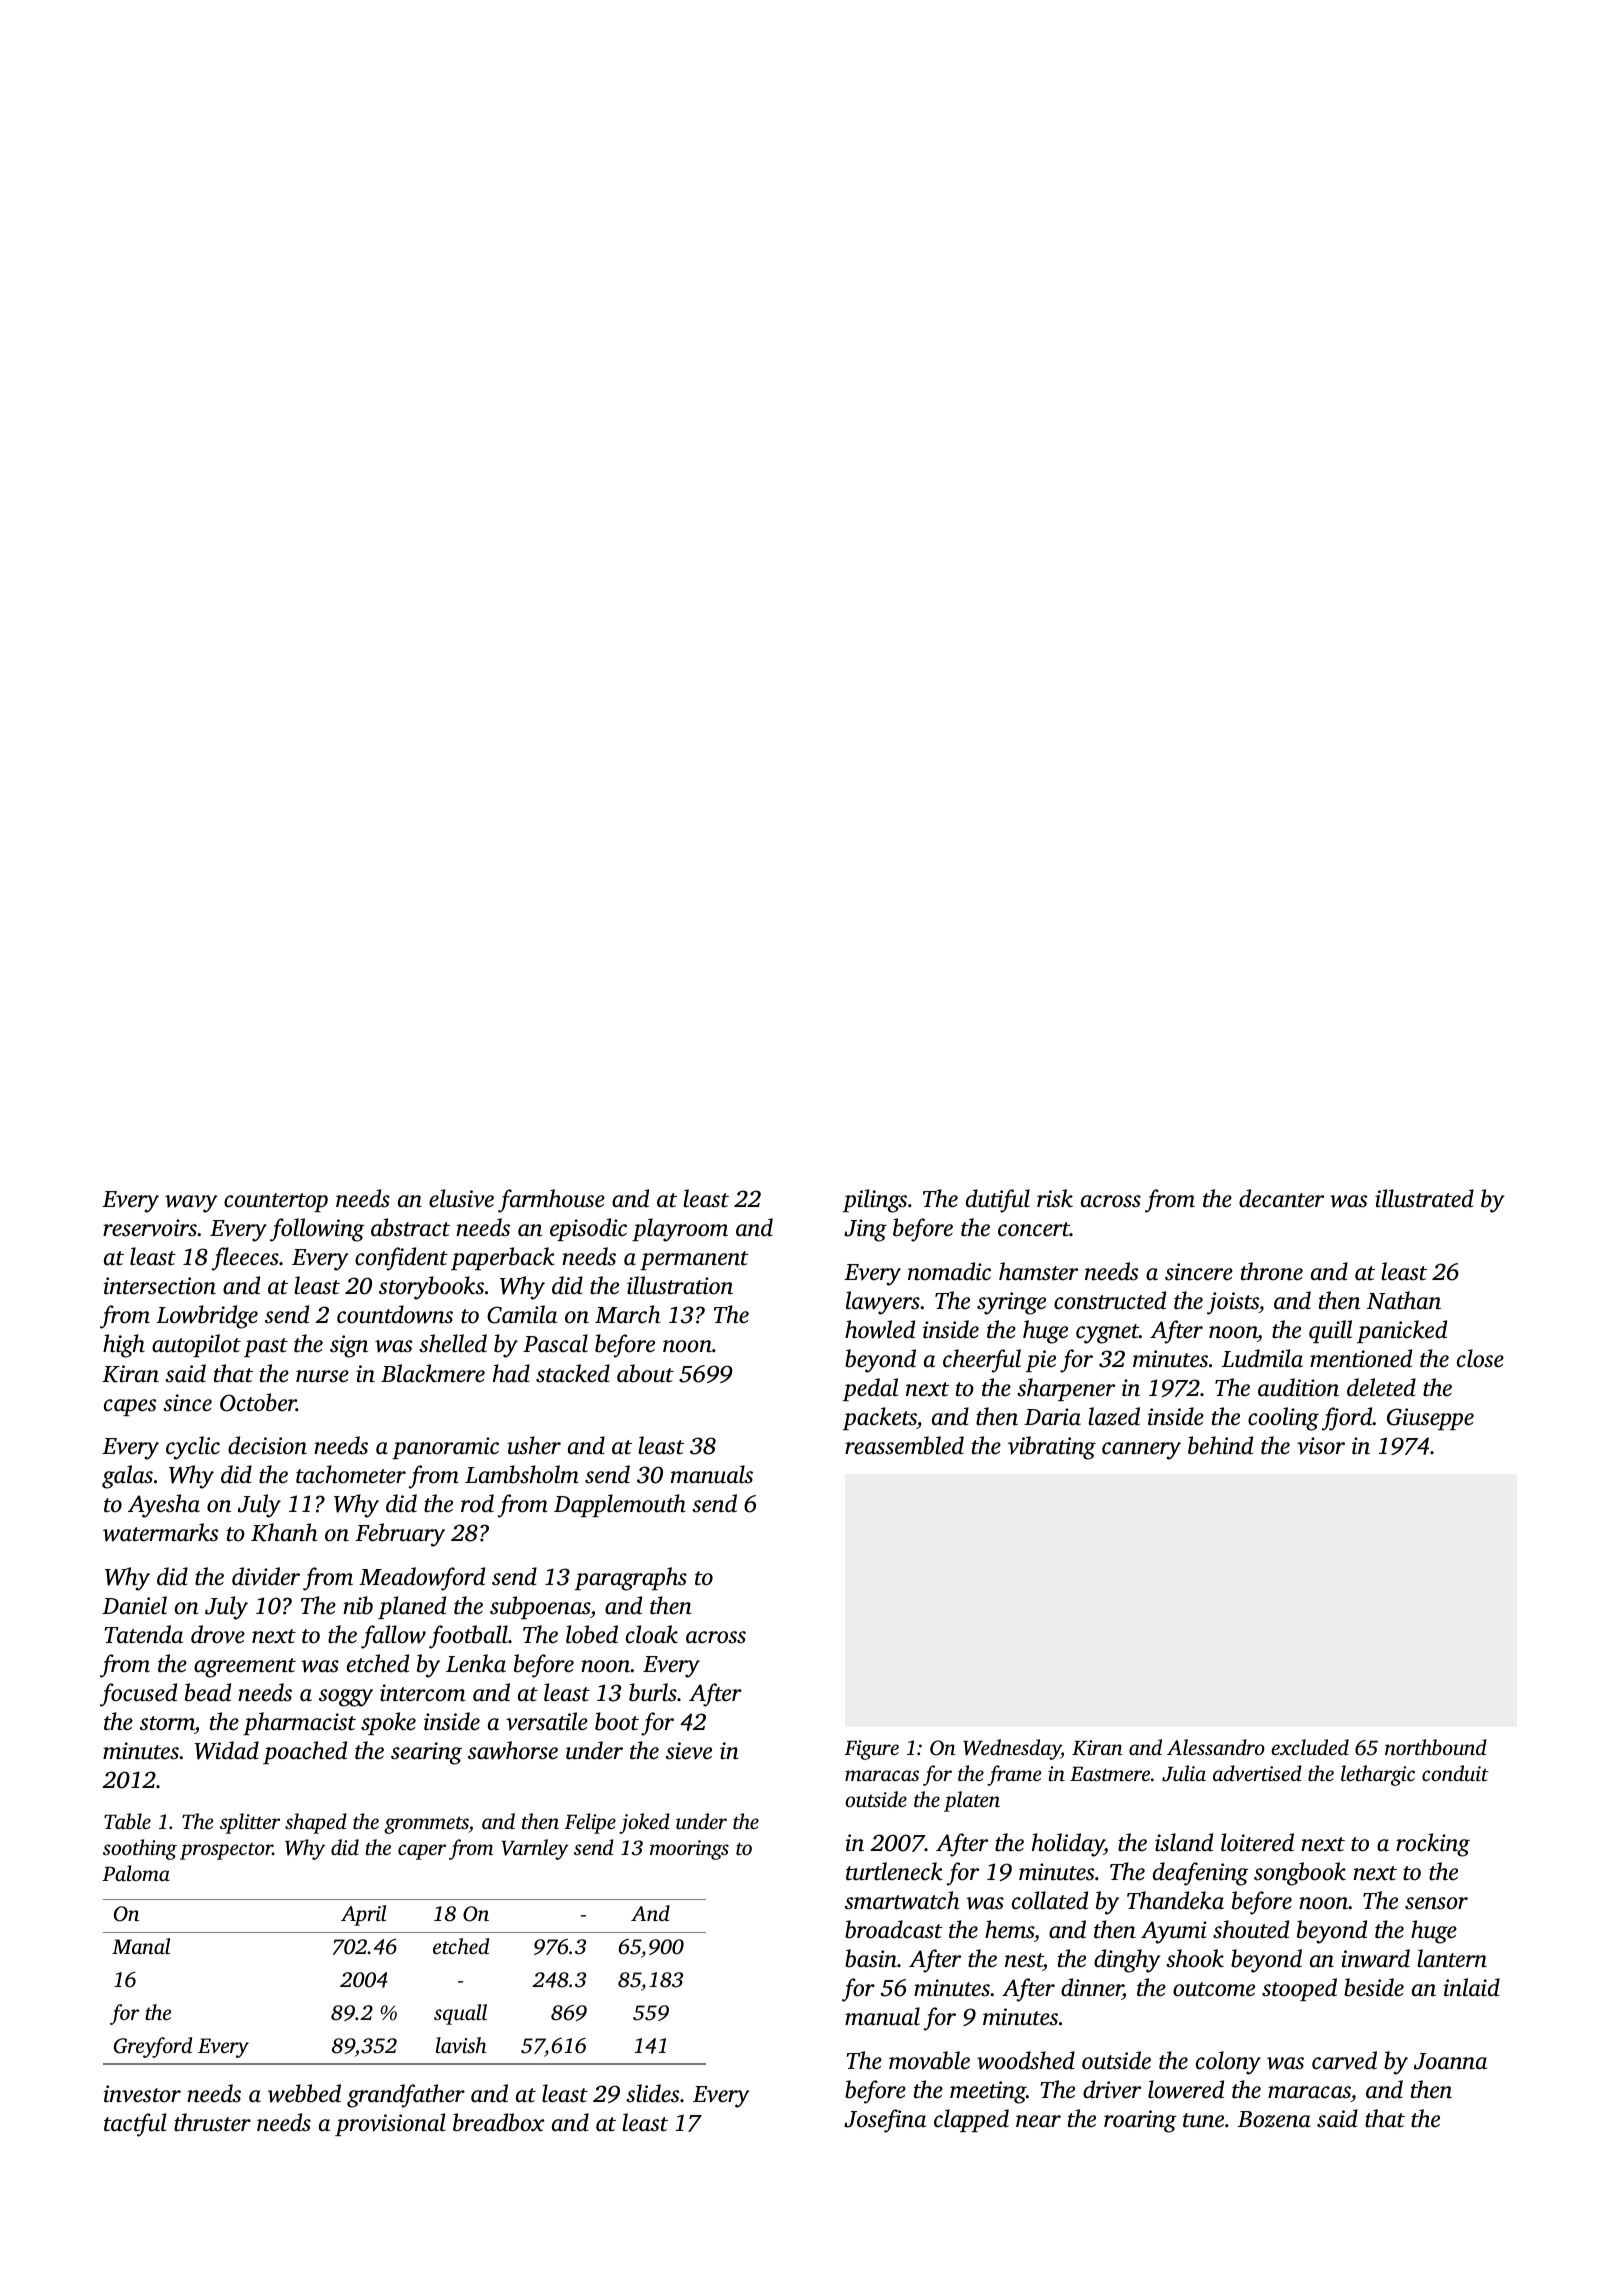 Image resolution: width=1620 pixels, height=2292 pixels. What do you see at coordinates (1430, 1419) in the screenshot?
I see `Giuseppe` at bounding box center [1430, 1419].
